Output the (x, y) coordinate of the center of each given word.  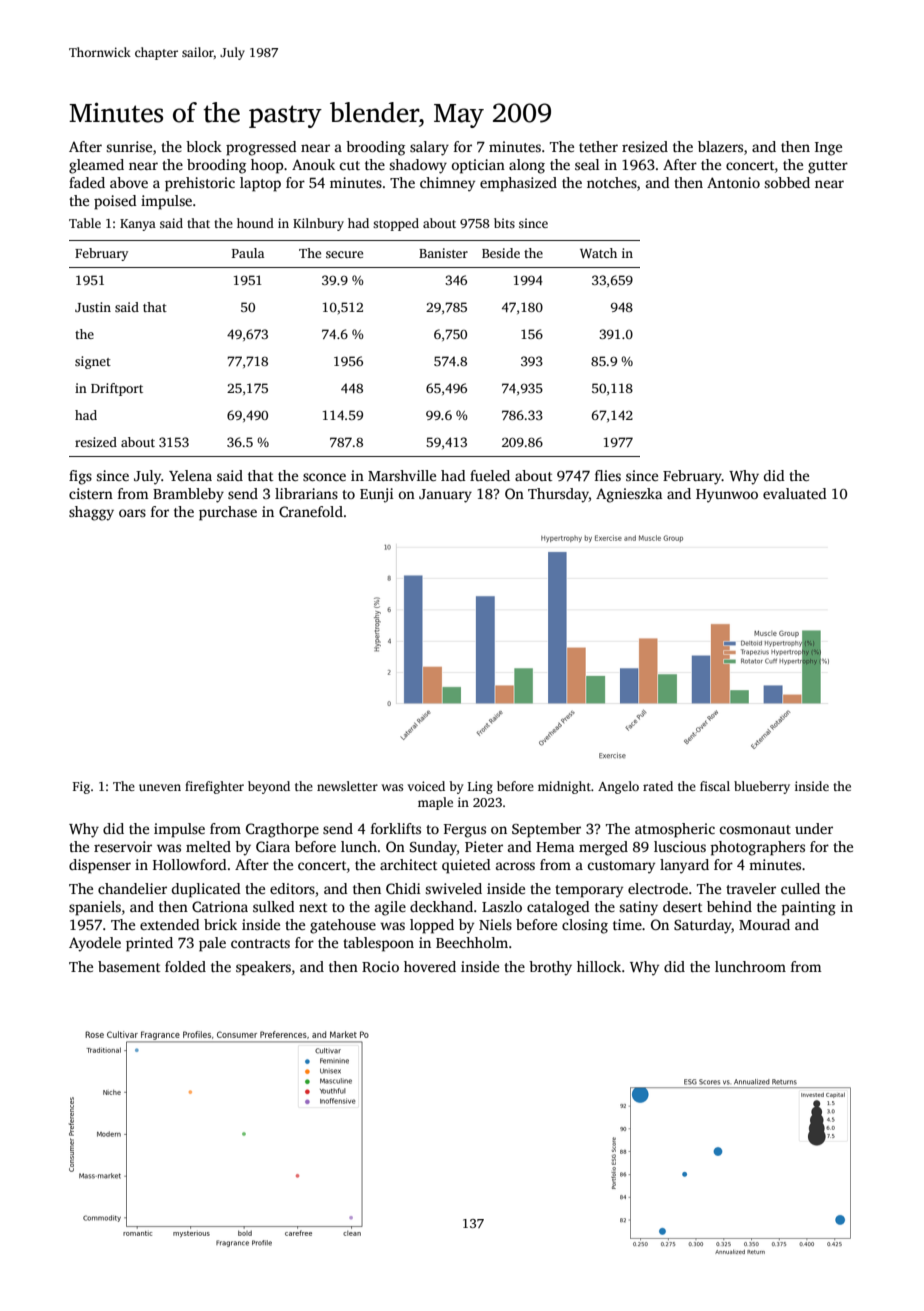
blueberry (762, 787)
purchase (228, 513)
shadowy (418, 166)
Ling (480, 787)
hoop (267, 166)
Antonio (733, 182)
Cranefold (311, 511)
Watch (598, 253)
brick (220, 924)
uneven (160, 787)
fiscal (715, 786)
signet (93, 362)
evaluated (795, 493)
